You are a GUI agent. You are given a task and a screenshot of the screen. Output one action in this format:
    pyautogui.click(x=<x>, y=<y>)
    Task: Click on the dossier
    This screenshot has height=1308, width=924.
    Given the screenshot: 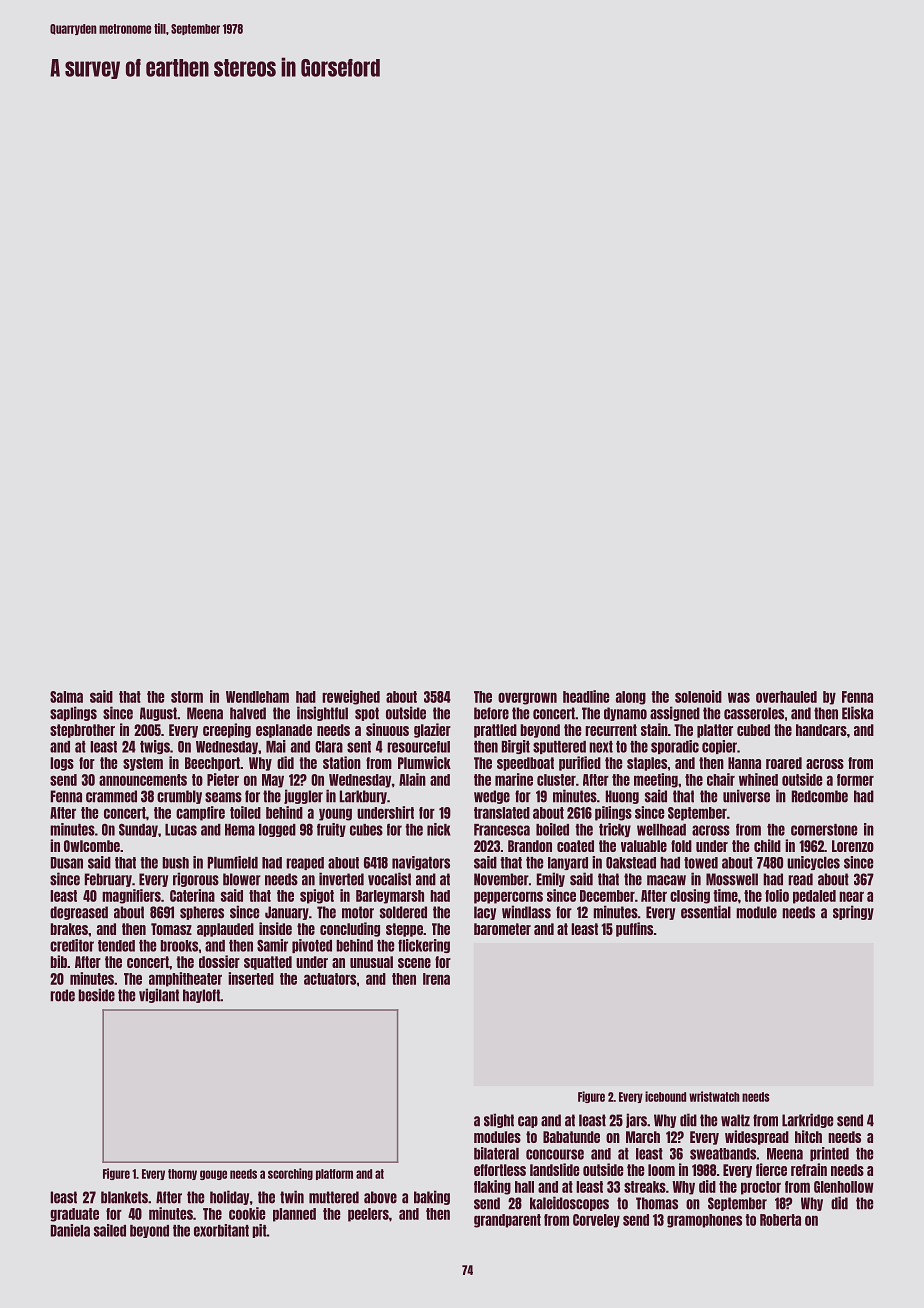 What is the action you would take?
    pyautogui.click(x=219, y=961)
